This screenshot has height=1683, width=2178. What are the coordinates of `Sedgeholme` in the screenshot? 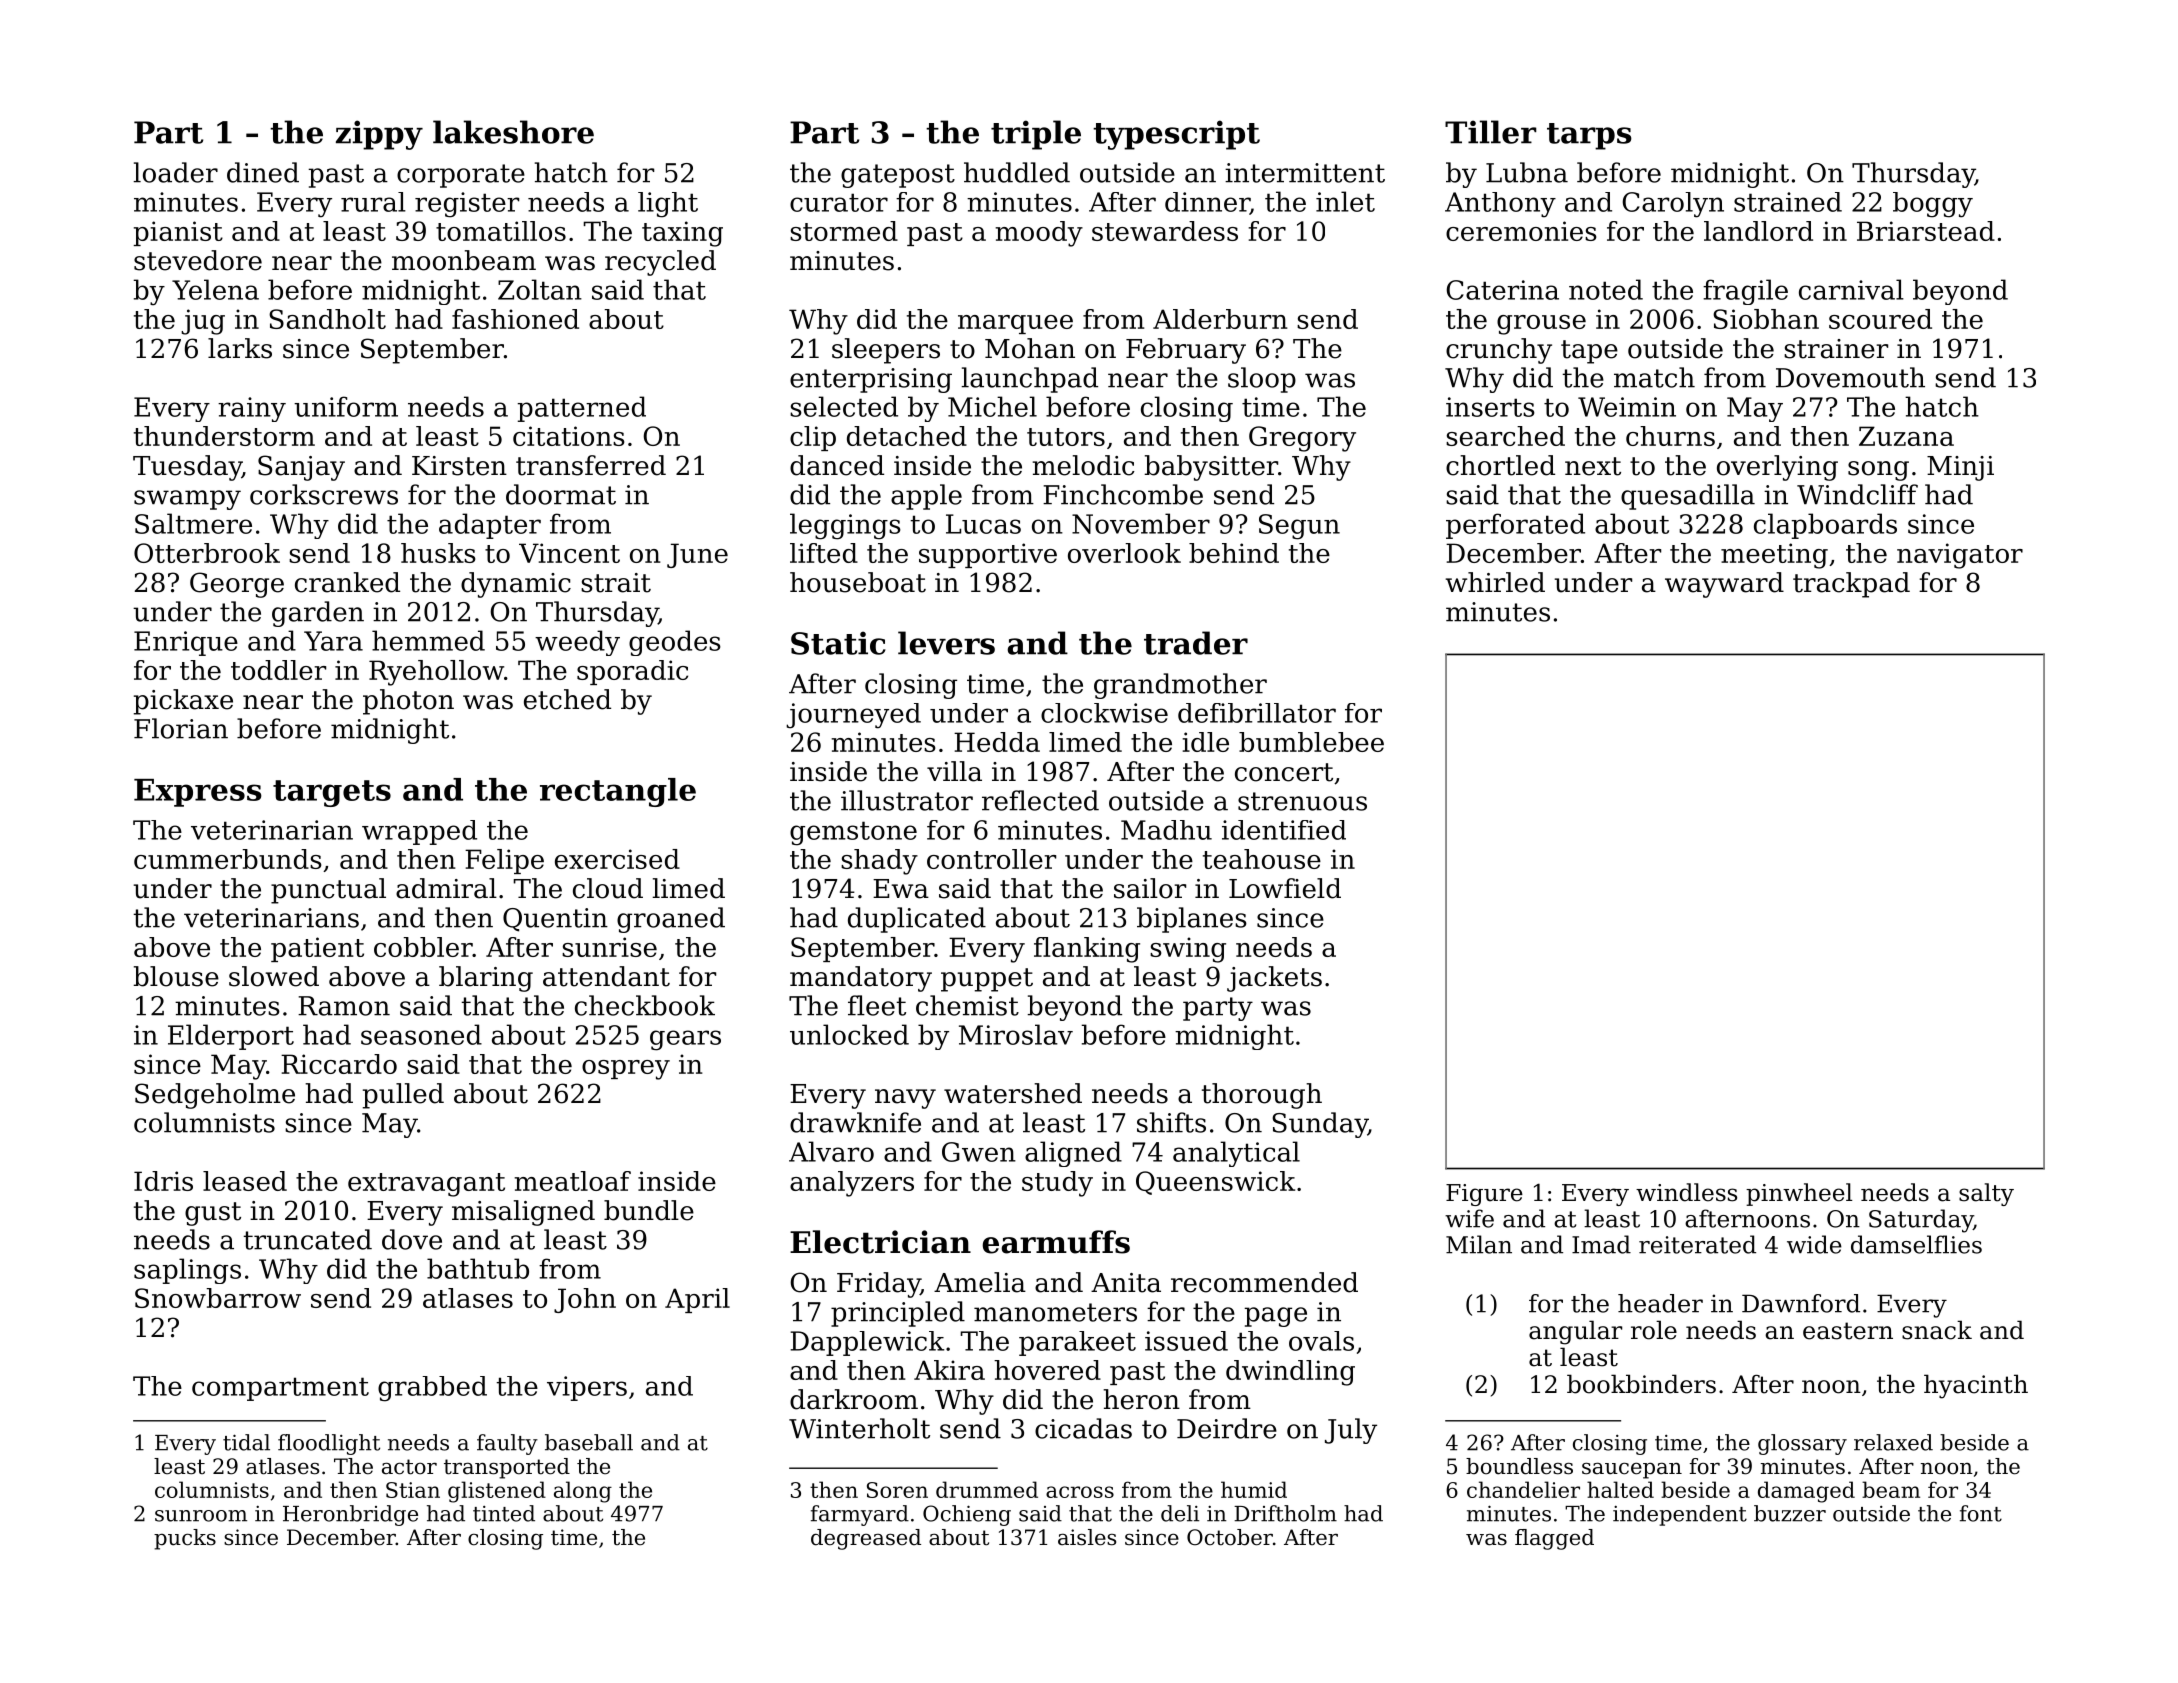 It's located at (215, 1096).
